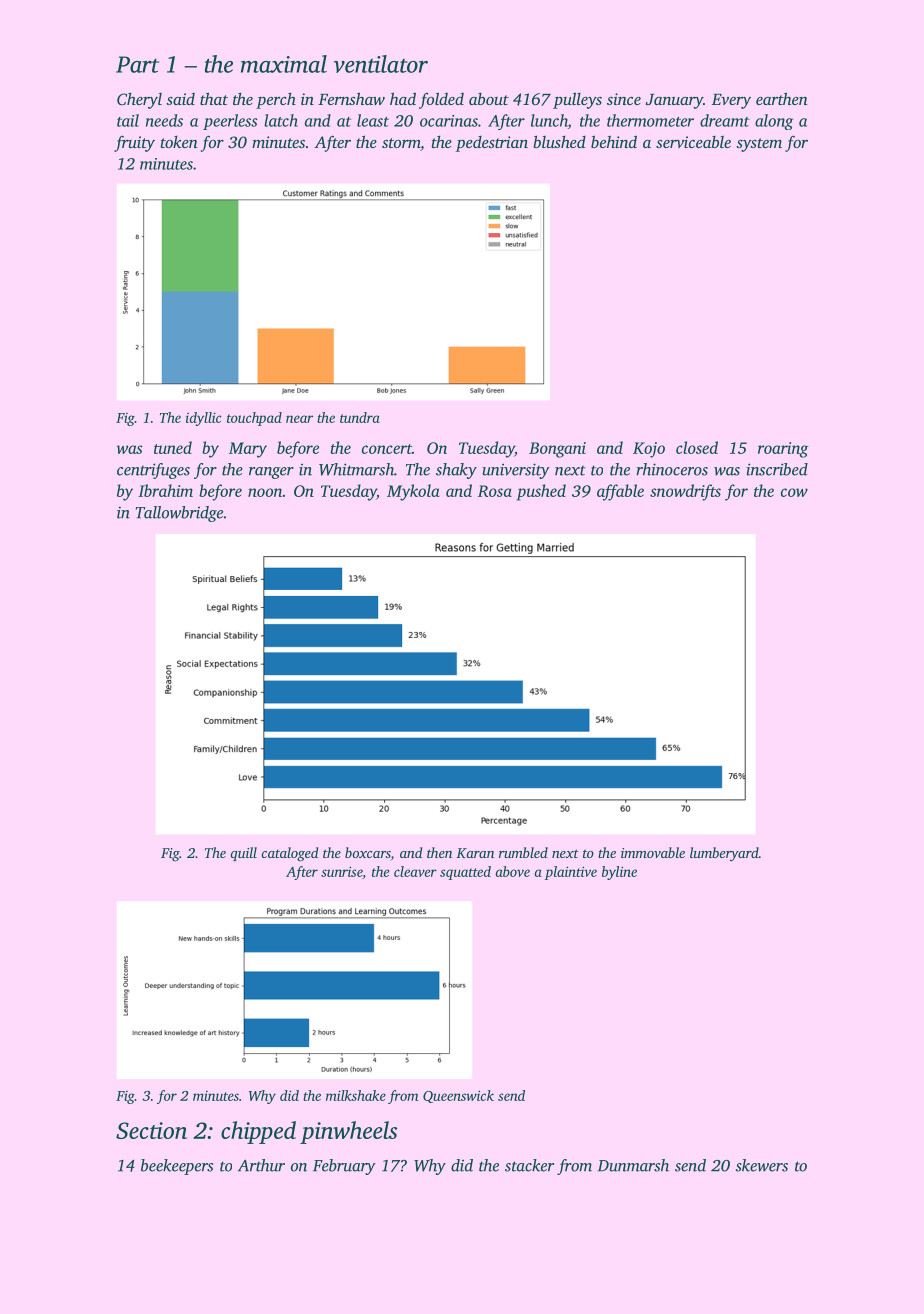 The height and width of the screenshot is (1314, 924). What do you see at coordinates (633, 1165) in the screenshot?
I see `Dunmarsh` at bounding box center [633, 1165].
